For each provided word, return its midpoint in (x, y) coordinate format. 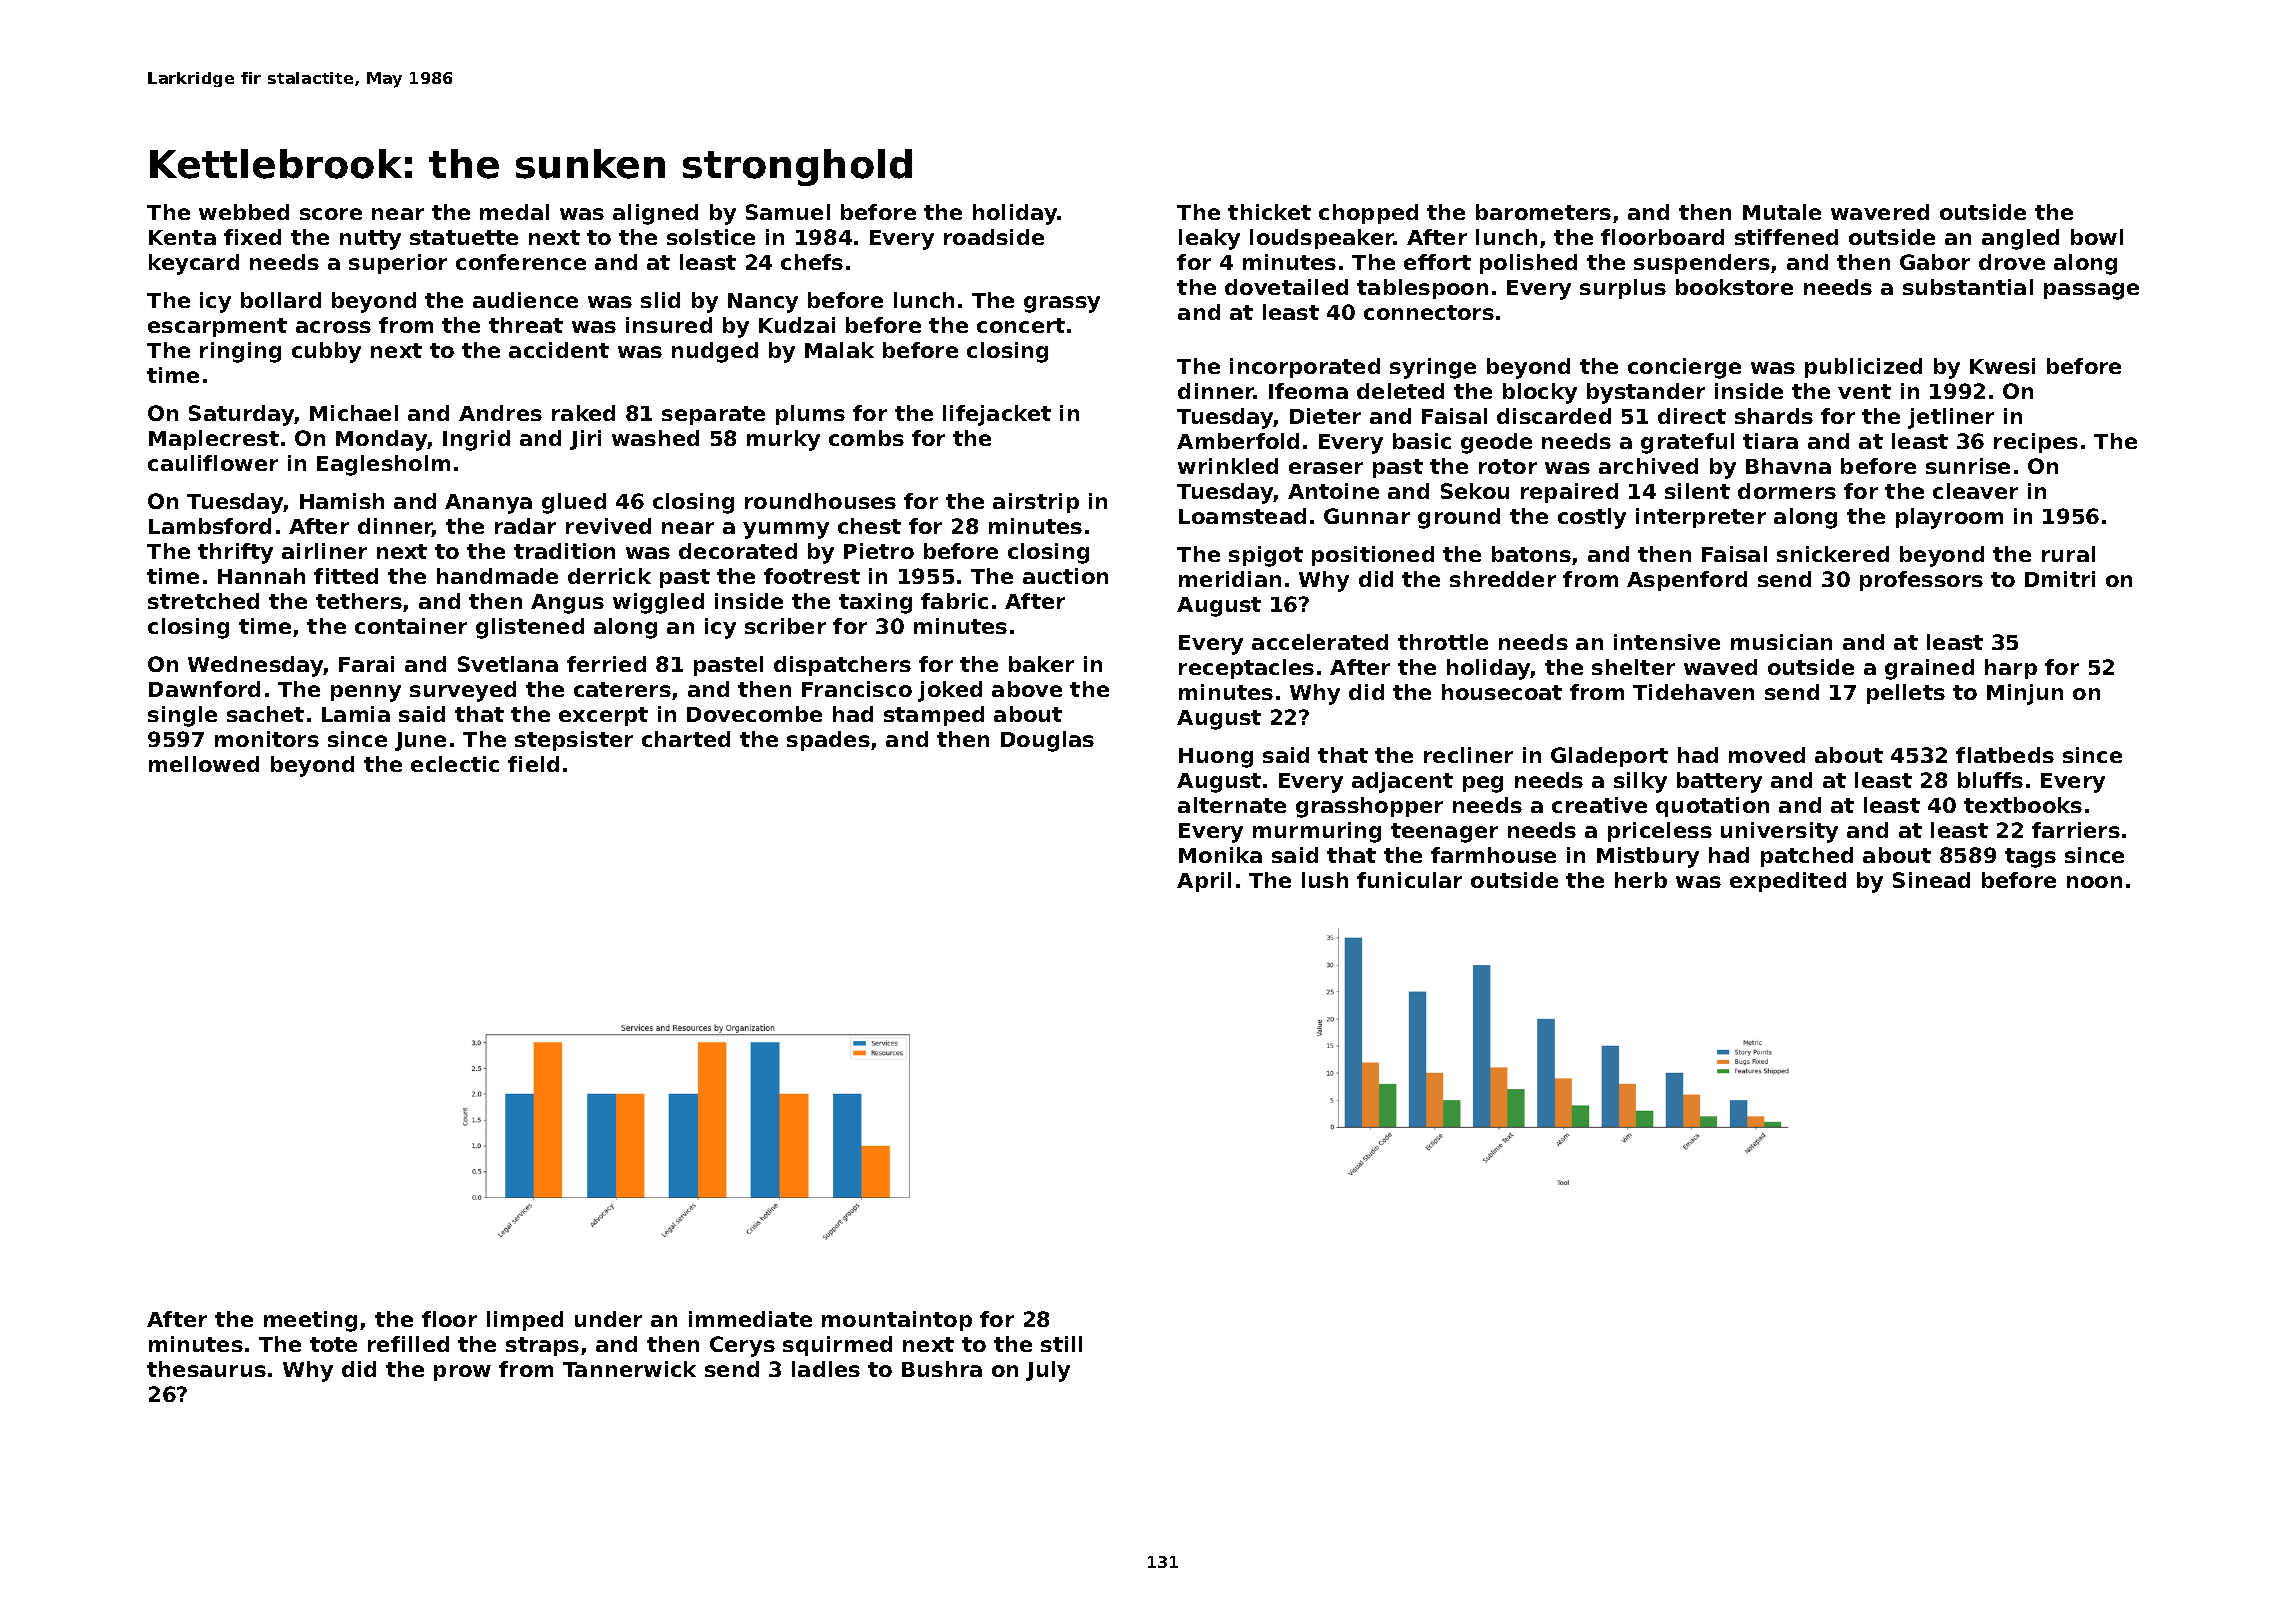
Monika (1220, 855)
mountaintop (897, 1321)
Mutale (1782, 212)
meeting (310, 1321)
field (533, 764)
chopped (1368, 214)
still (1061, 1344)
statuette (464, 237)
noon (2094, 882)
